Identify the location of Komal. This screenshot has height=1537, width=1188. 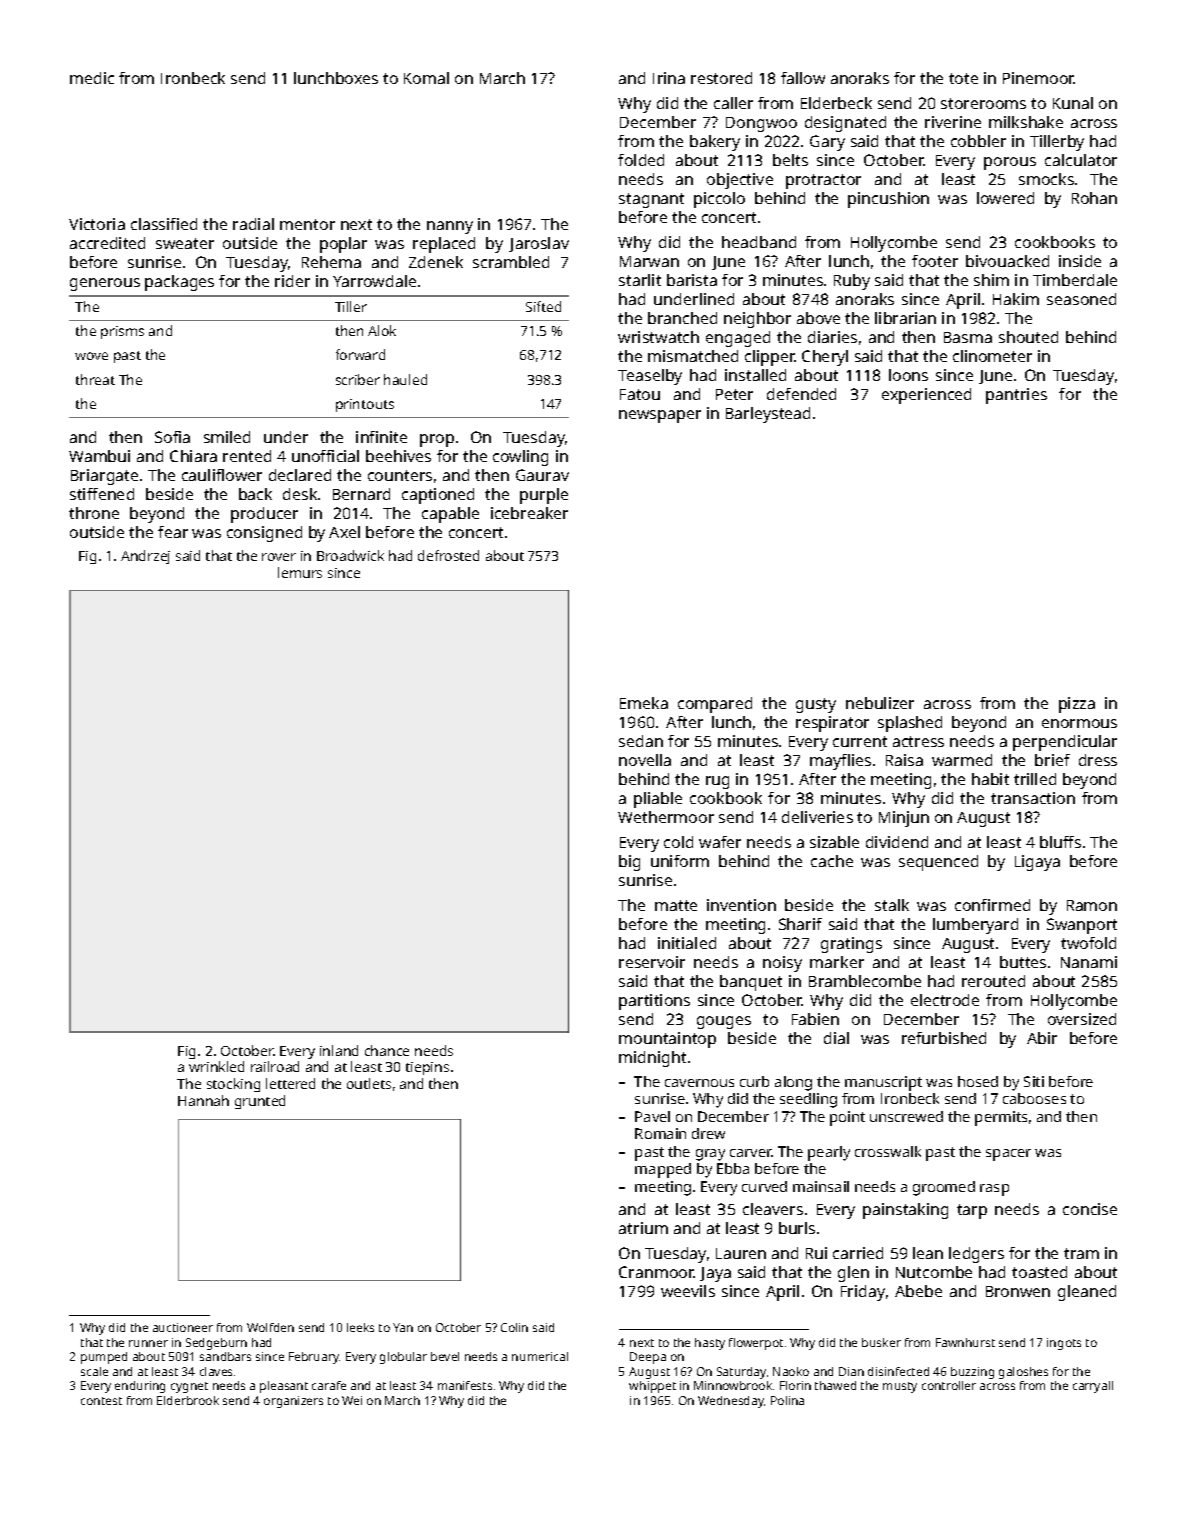
(426, 78).
